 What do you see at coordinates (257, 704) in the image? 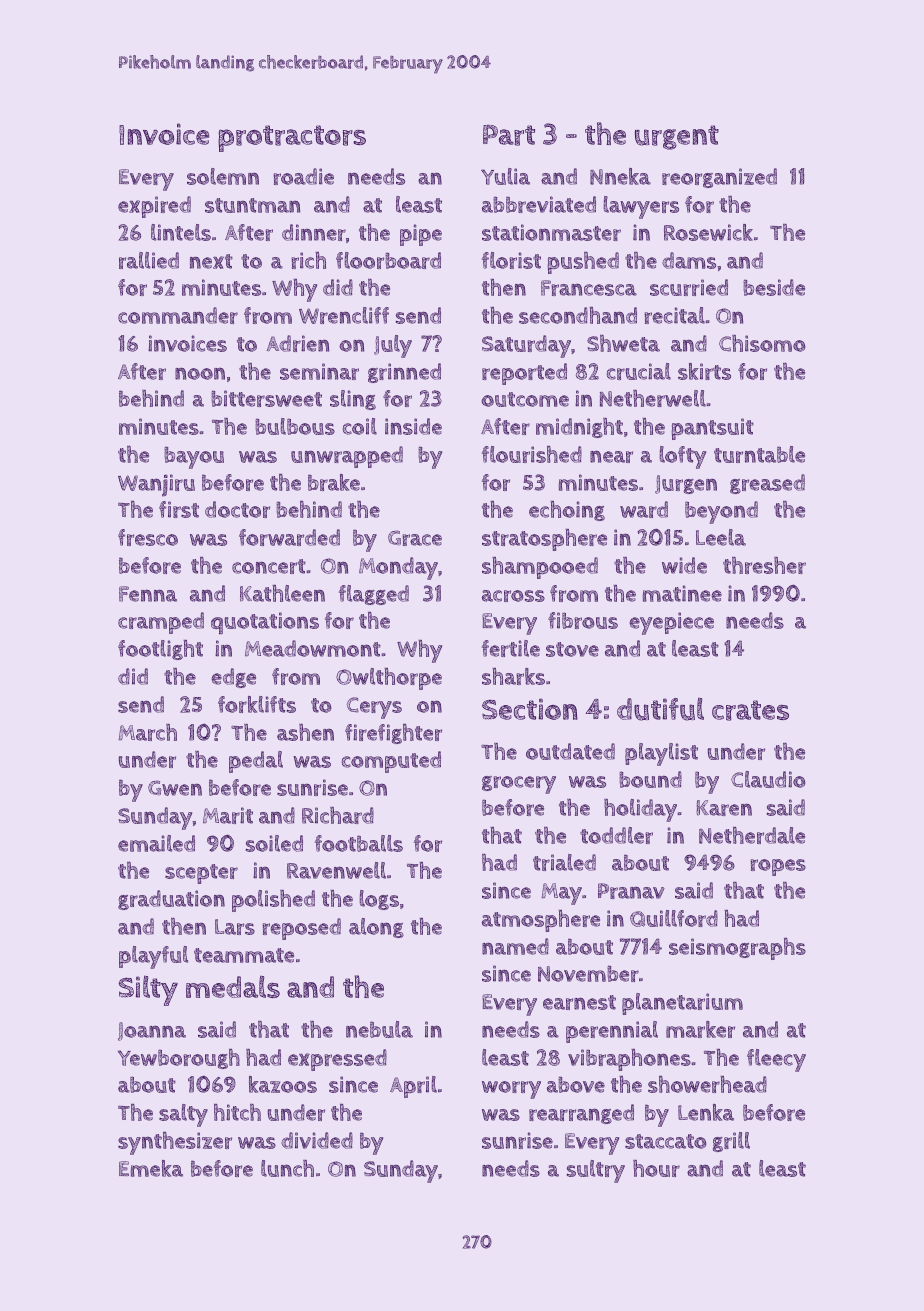
I see `forklifts` at bounding box center [257, 704].
